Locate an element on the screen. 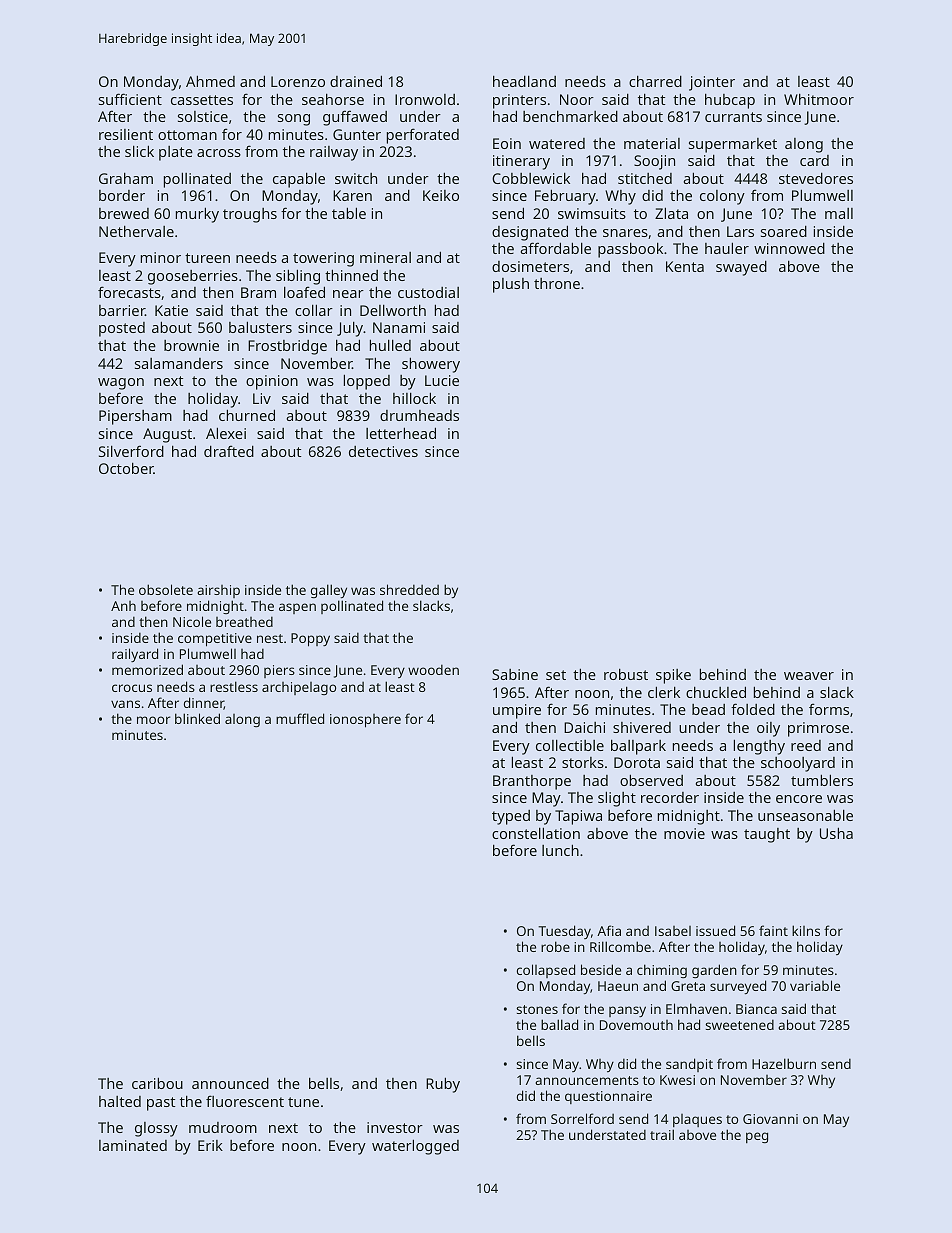 This screenshot has height=1233, width=952. currants is located at coordinates (733, 117).
